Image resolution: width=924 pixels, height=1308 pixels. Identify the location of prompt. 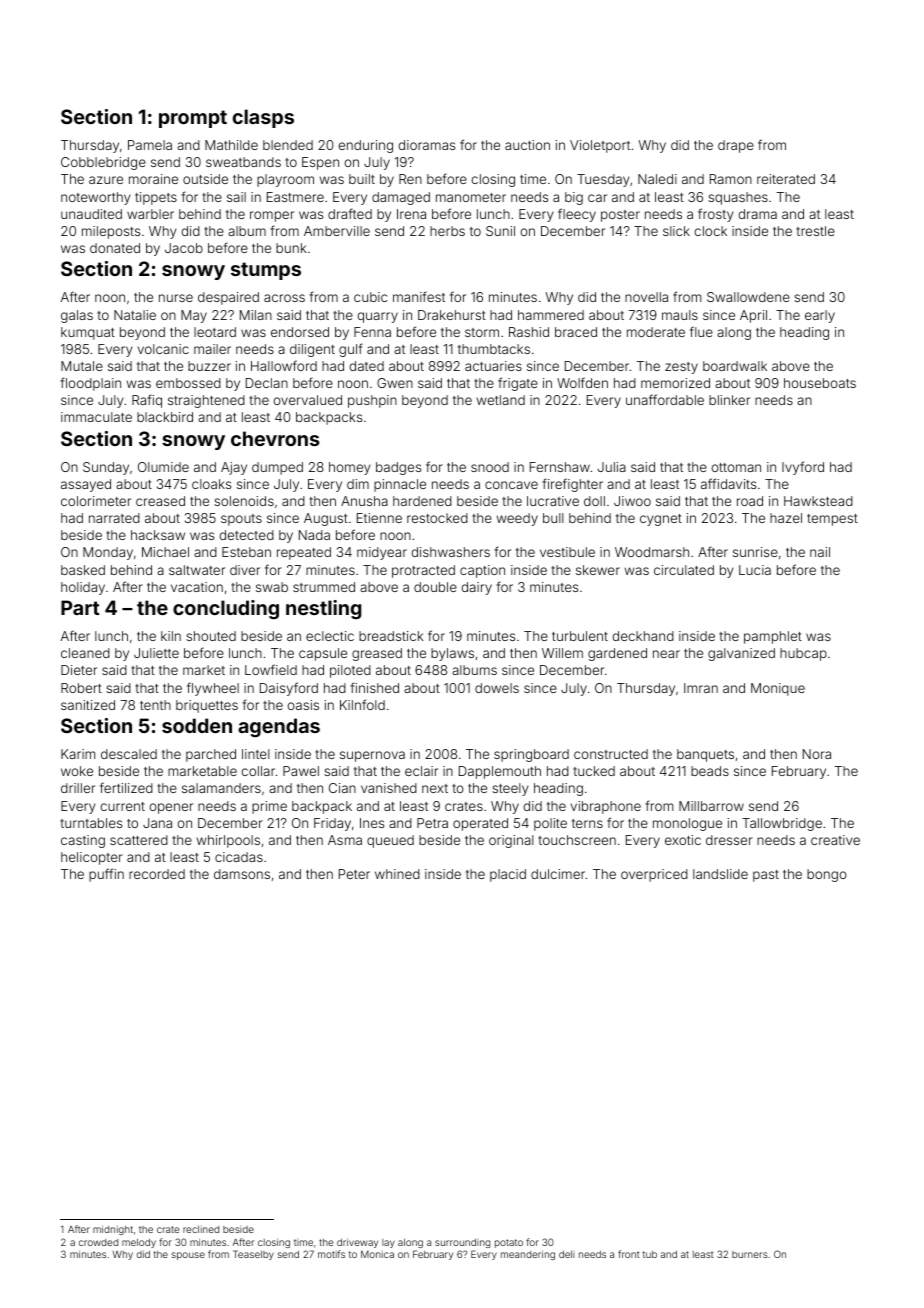
(193, 119).
